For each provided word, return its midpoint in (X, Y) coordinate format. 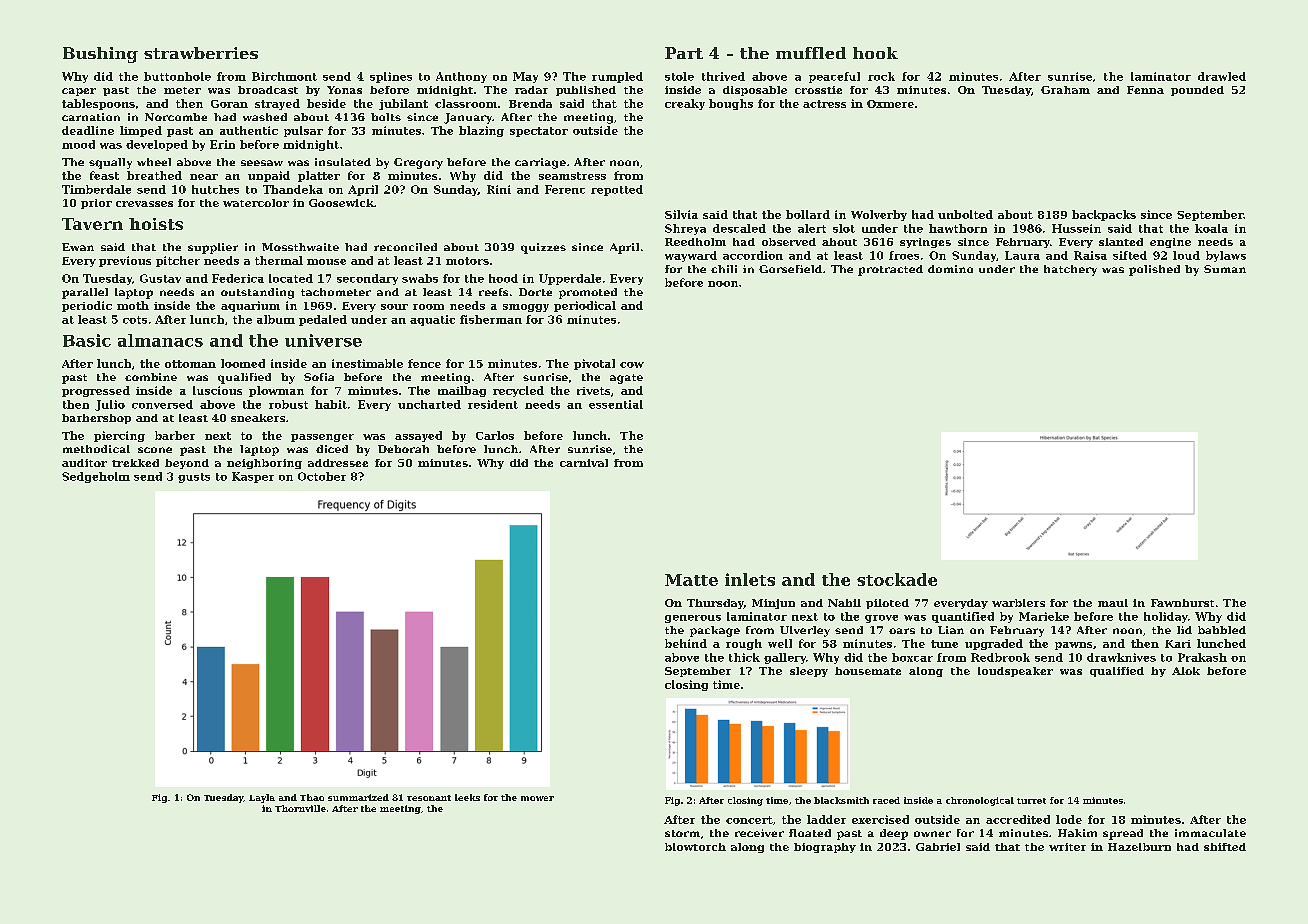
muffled (811, 53)
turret (1031, 801)
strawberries (201, 53)
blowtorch (695, 847)
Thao (312, 797)
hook (875, 53)
